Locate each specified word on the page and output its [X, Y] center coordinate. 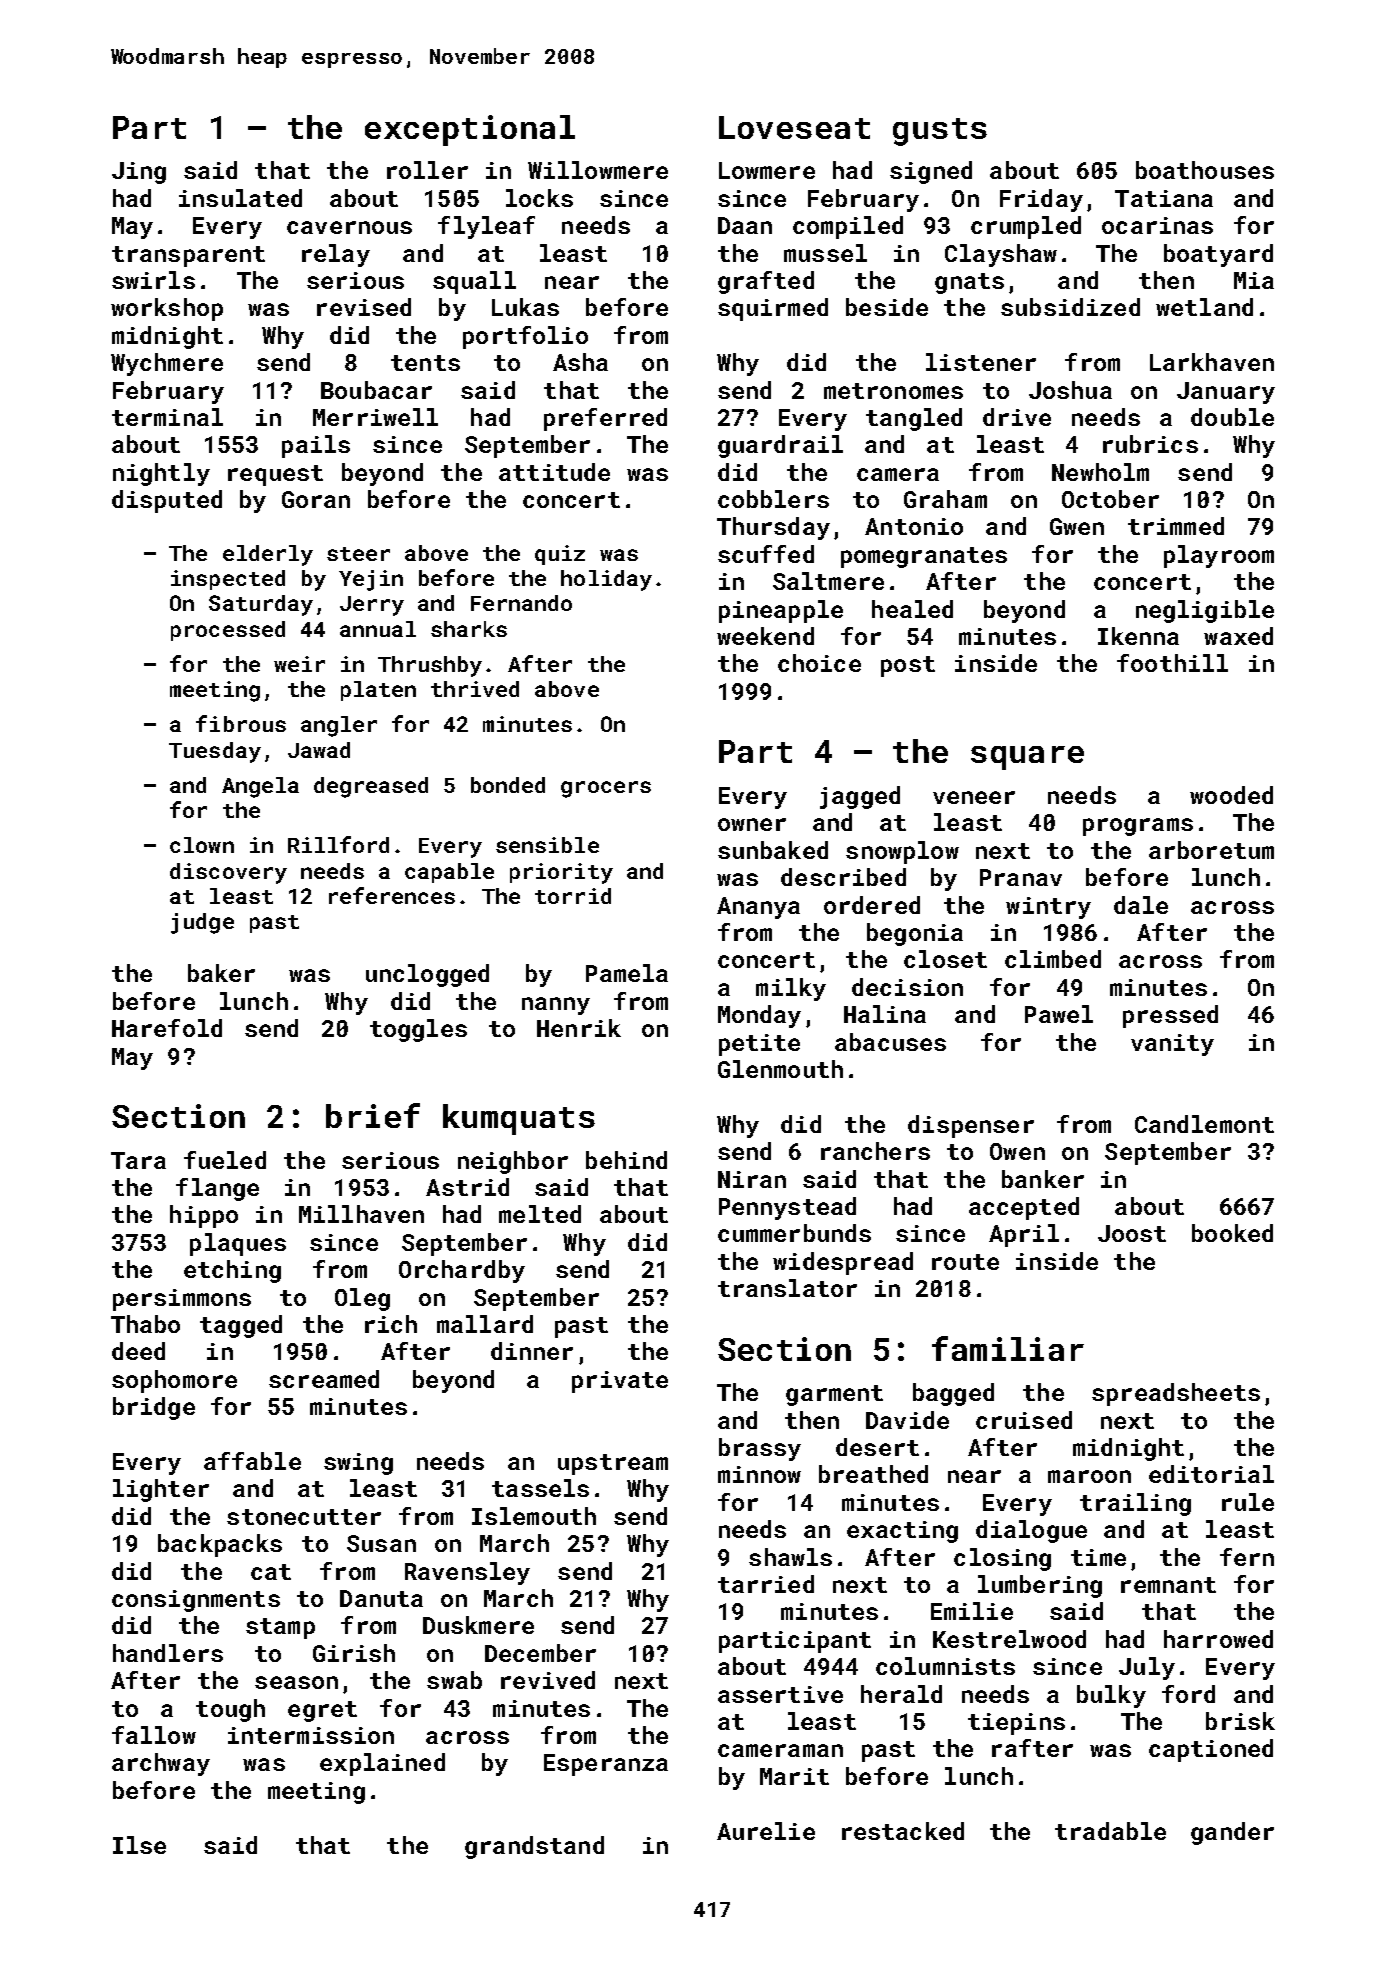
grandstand [534, 1847]
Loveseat [794, 127]
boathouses [1205, 170]
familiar [1008, 1348]
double [1232, 417]
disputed [167, 501]
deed [138, 1351]
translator [787, 1288]
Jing [139, 173]
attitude [554, 472]
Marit [794, 1776]
